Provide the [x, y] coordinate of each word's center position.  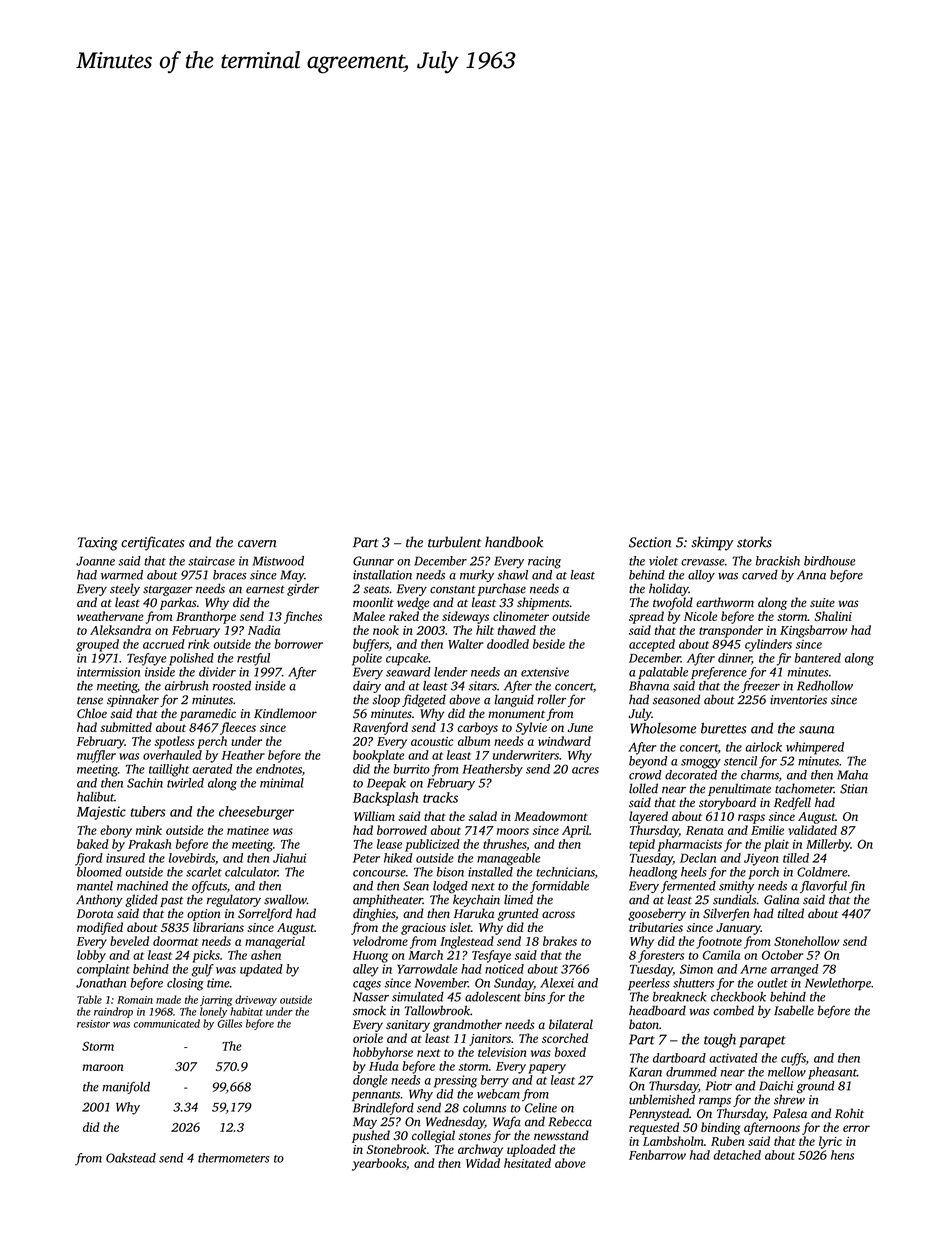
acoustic [432, 741]
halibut [95, 797]
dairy [367, 687]
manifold [126, 1088]
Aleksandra [120, 630]
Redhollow [825, 686]
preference [719, 673]
